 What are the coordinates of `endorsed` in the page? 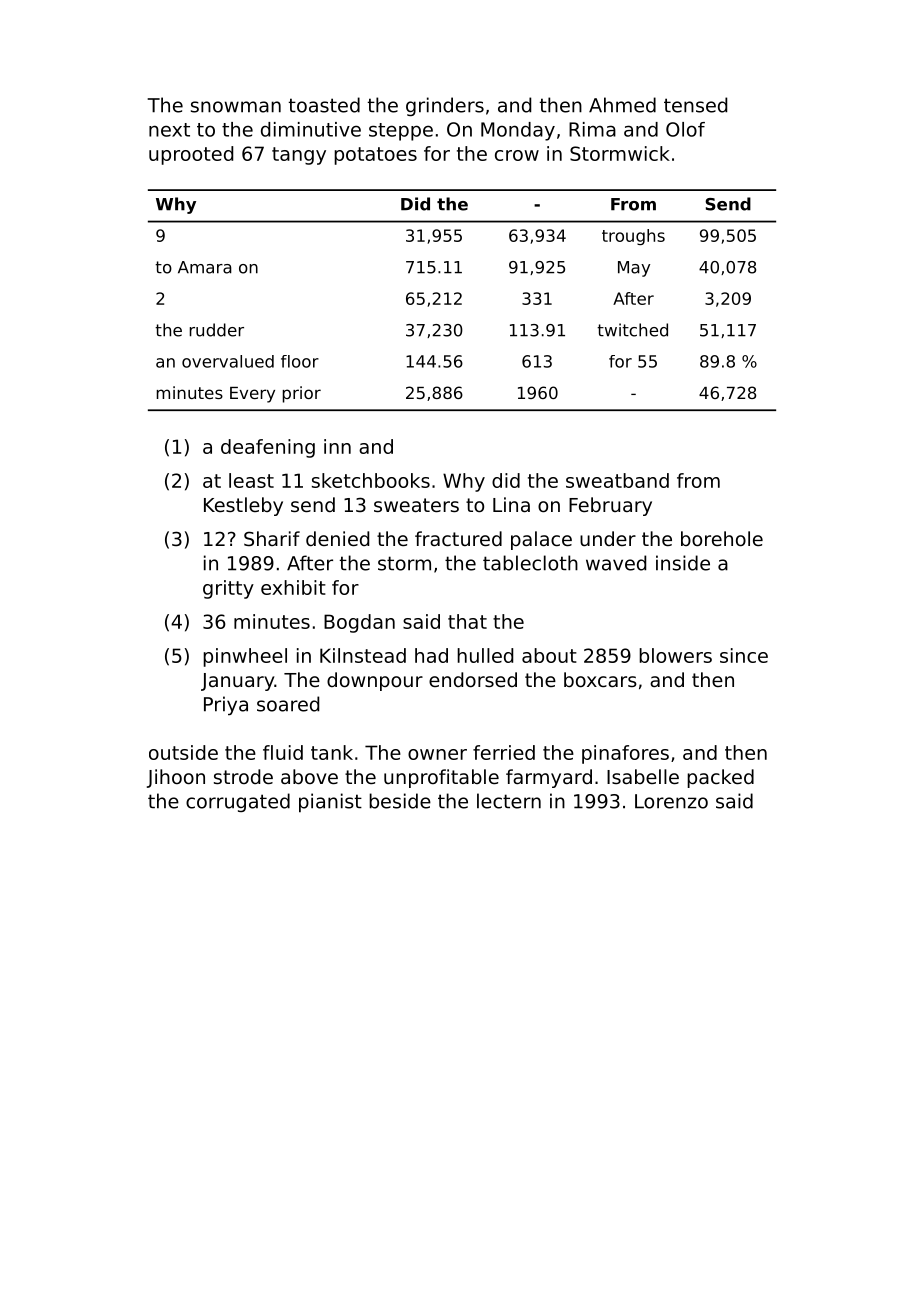 It's located at (473, 679).
